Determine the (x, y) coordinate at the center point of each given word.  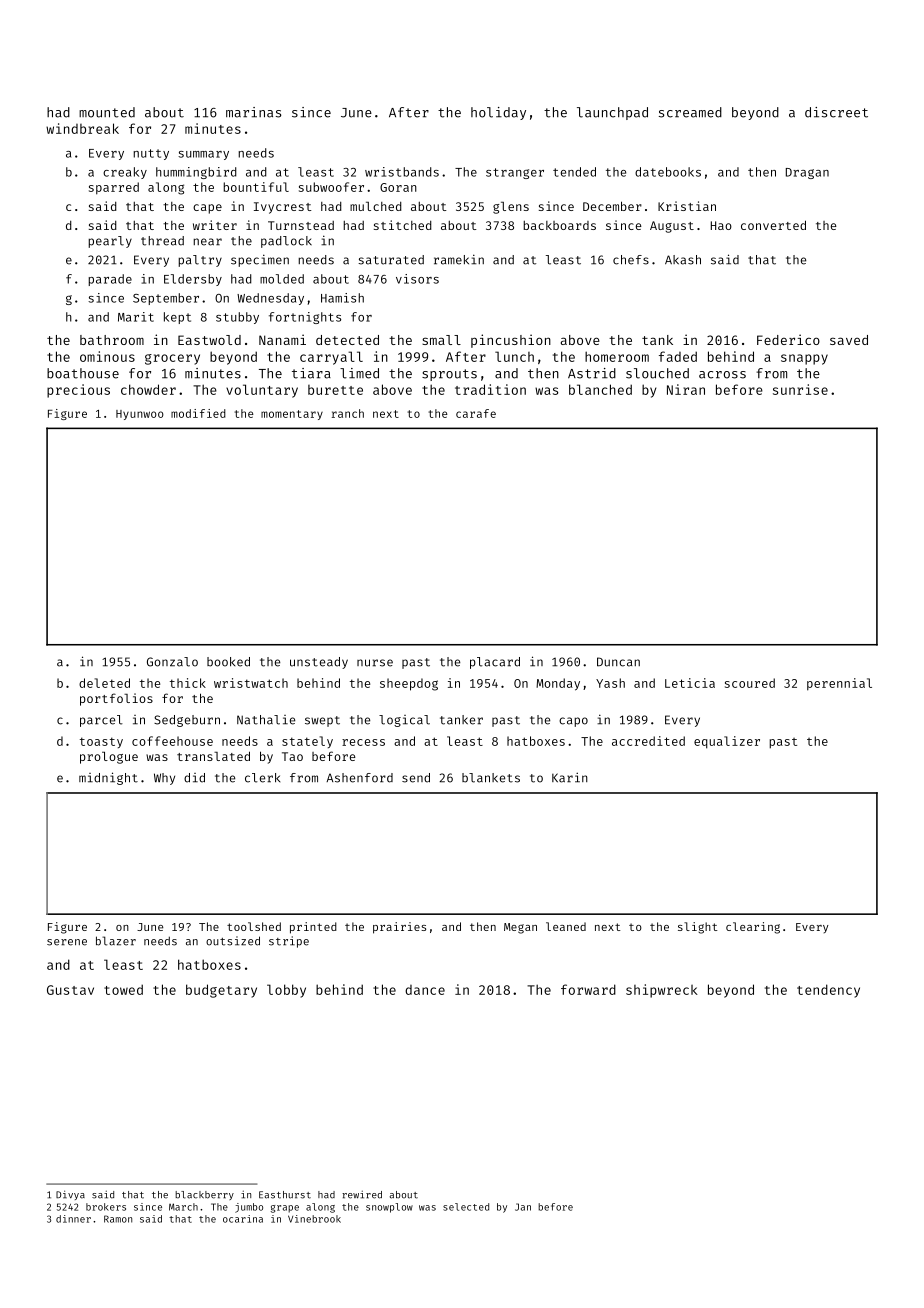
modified (198, 413)
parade (110, 280)
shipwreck (662, 991)
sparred (114, 188)
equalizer (727, 742)
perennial (839, 684)
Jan (523, 1207)
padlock (286, 242)
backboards (559, 225)
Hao (721, 225)
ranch (348, 413)
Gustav (70, 990)
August (672, 227)
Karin (570, 777)
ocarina (243, 1219)
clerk (262, 778)
